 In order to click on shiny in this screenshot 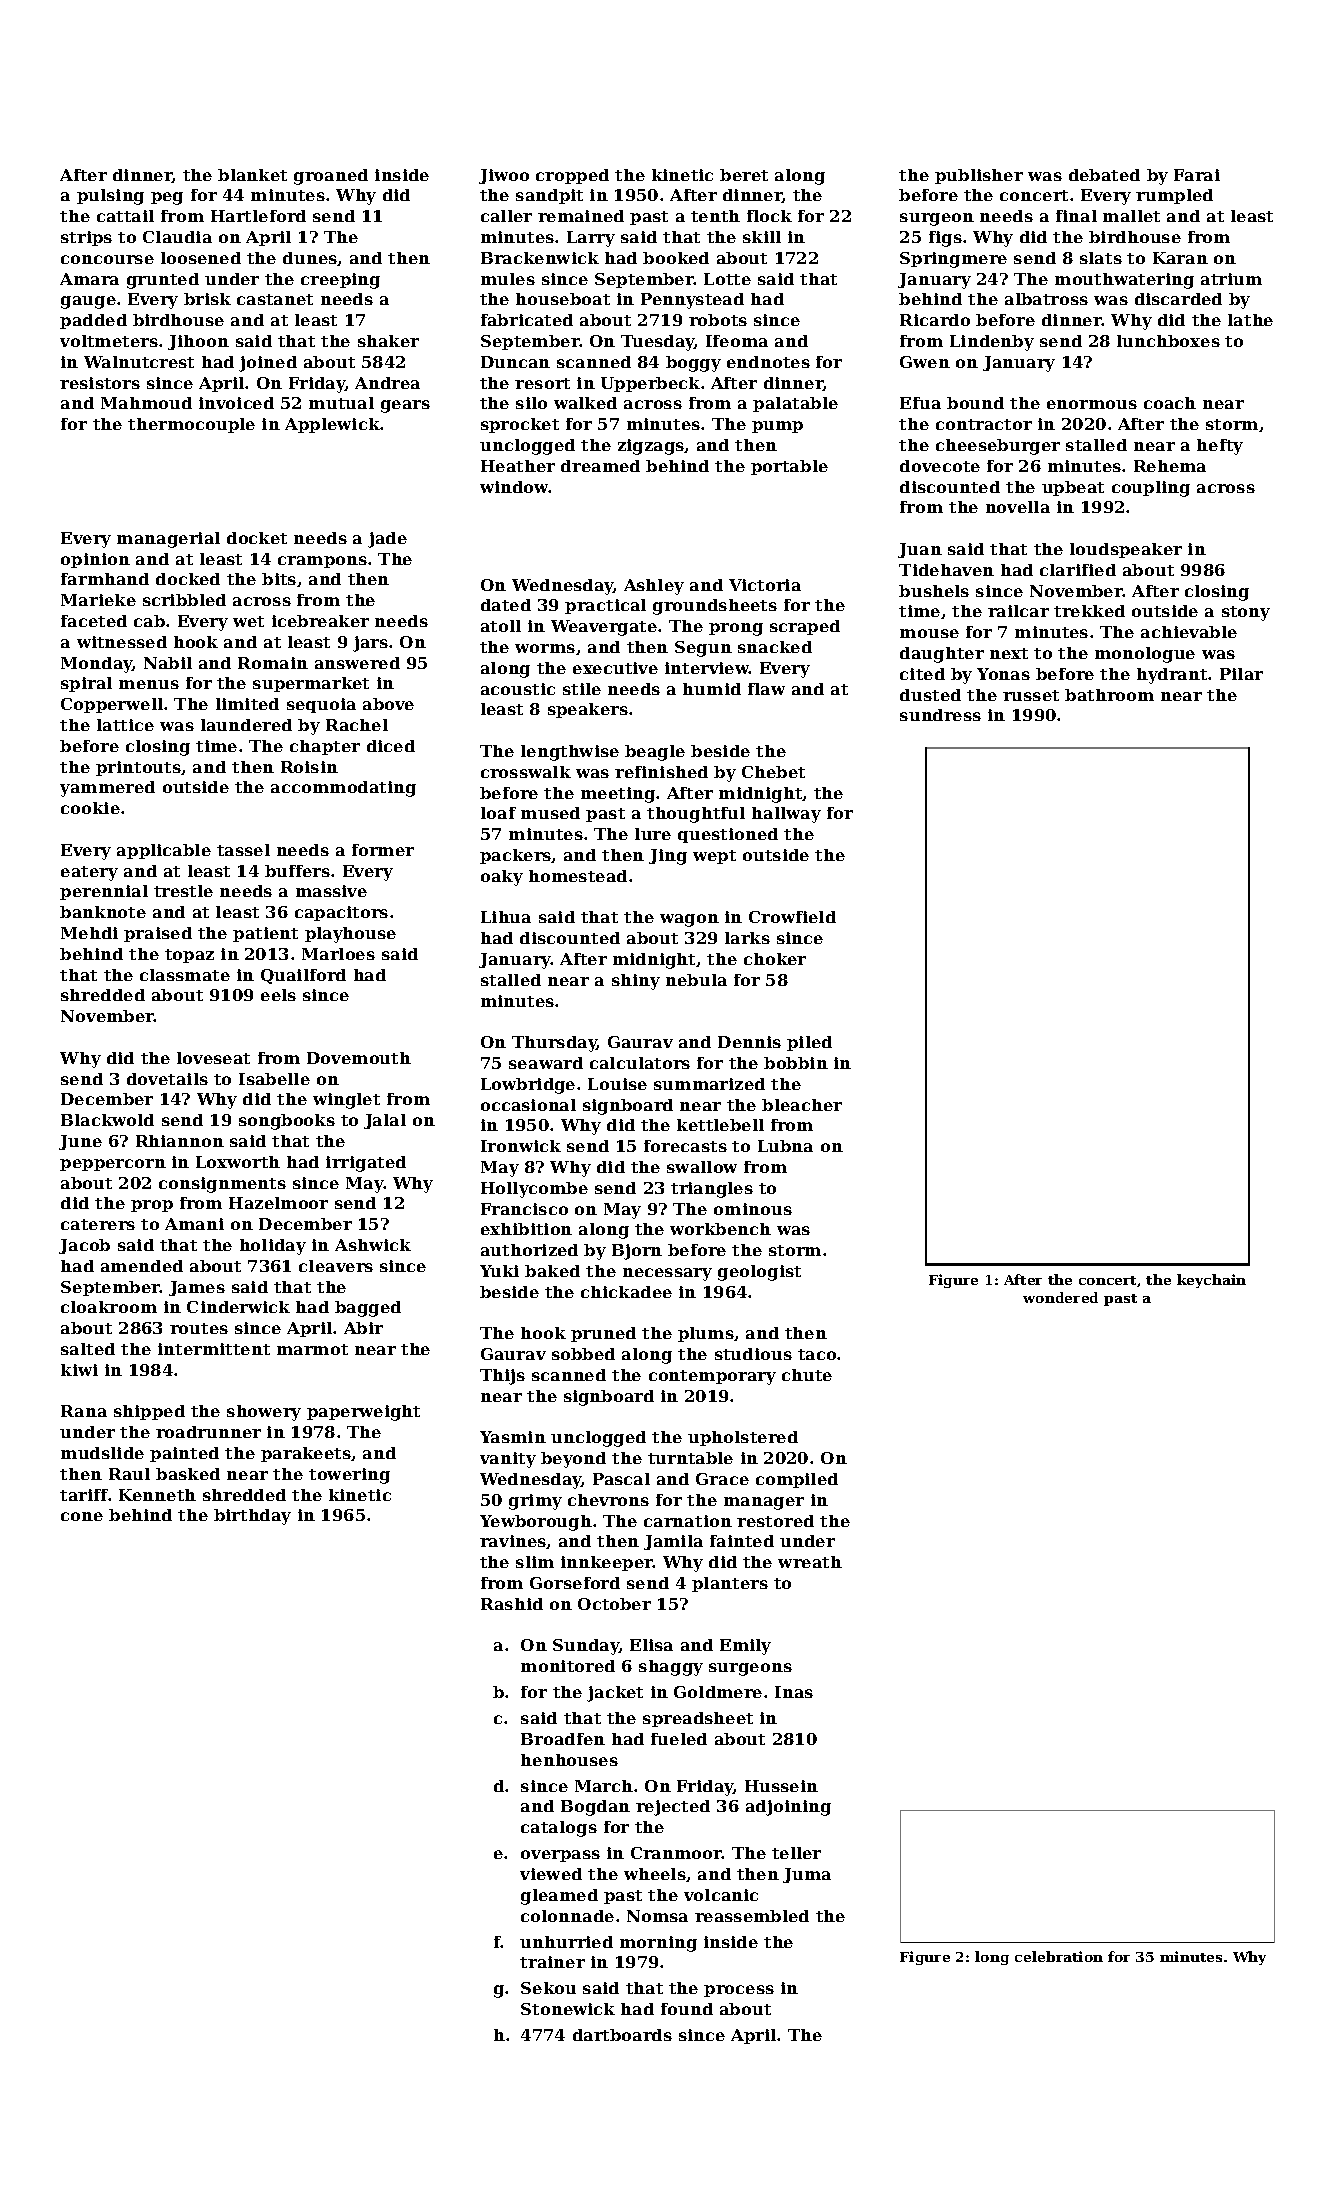, I will do `click(636, 982)`.
